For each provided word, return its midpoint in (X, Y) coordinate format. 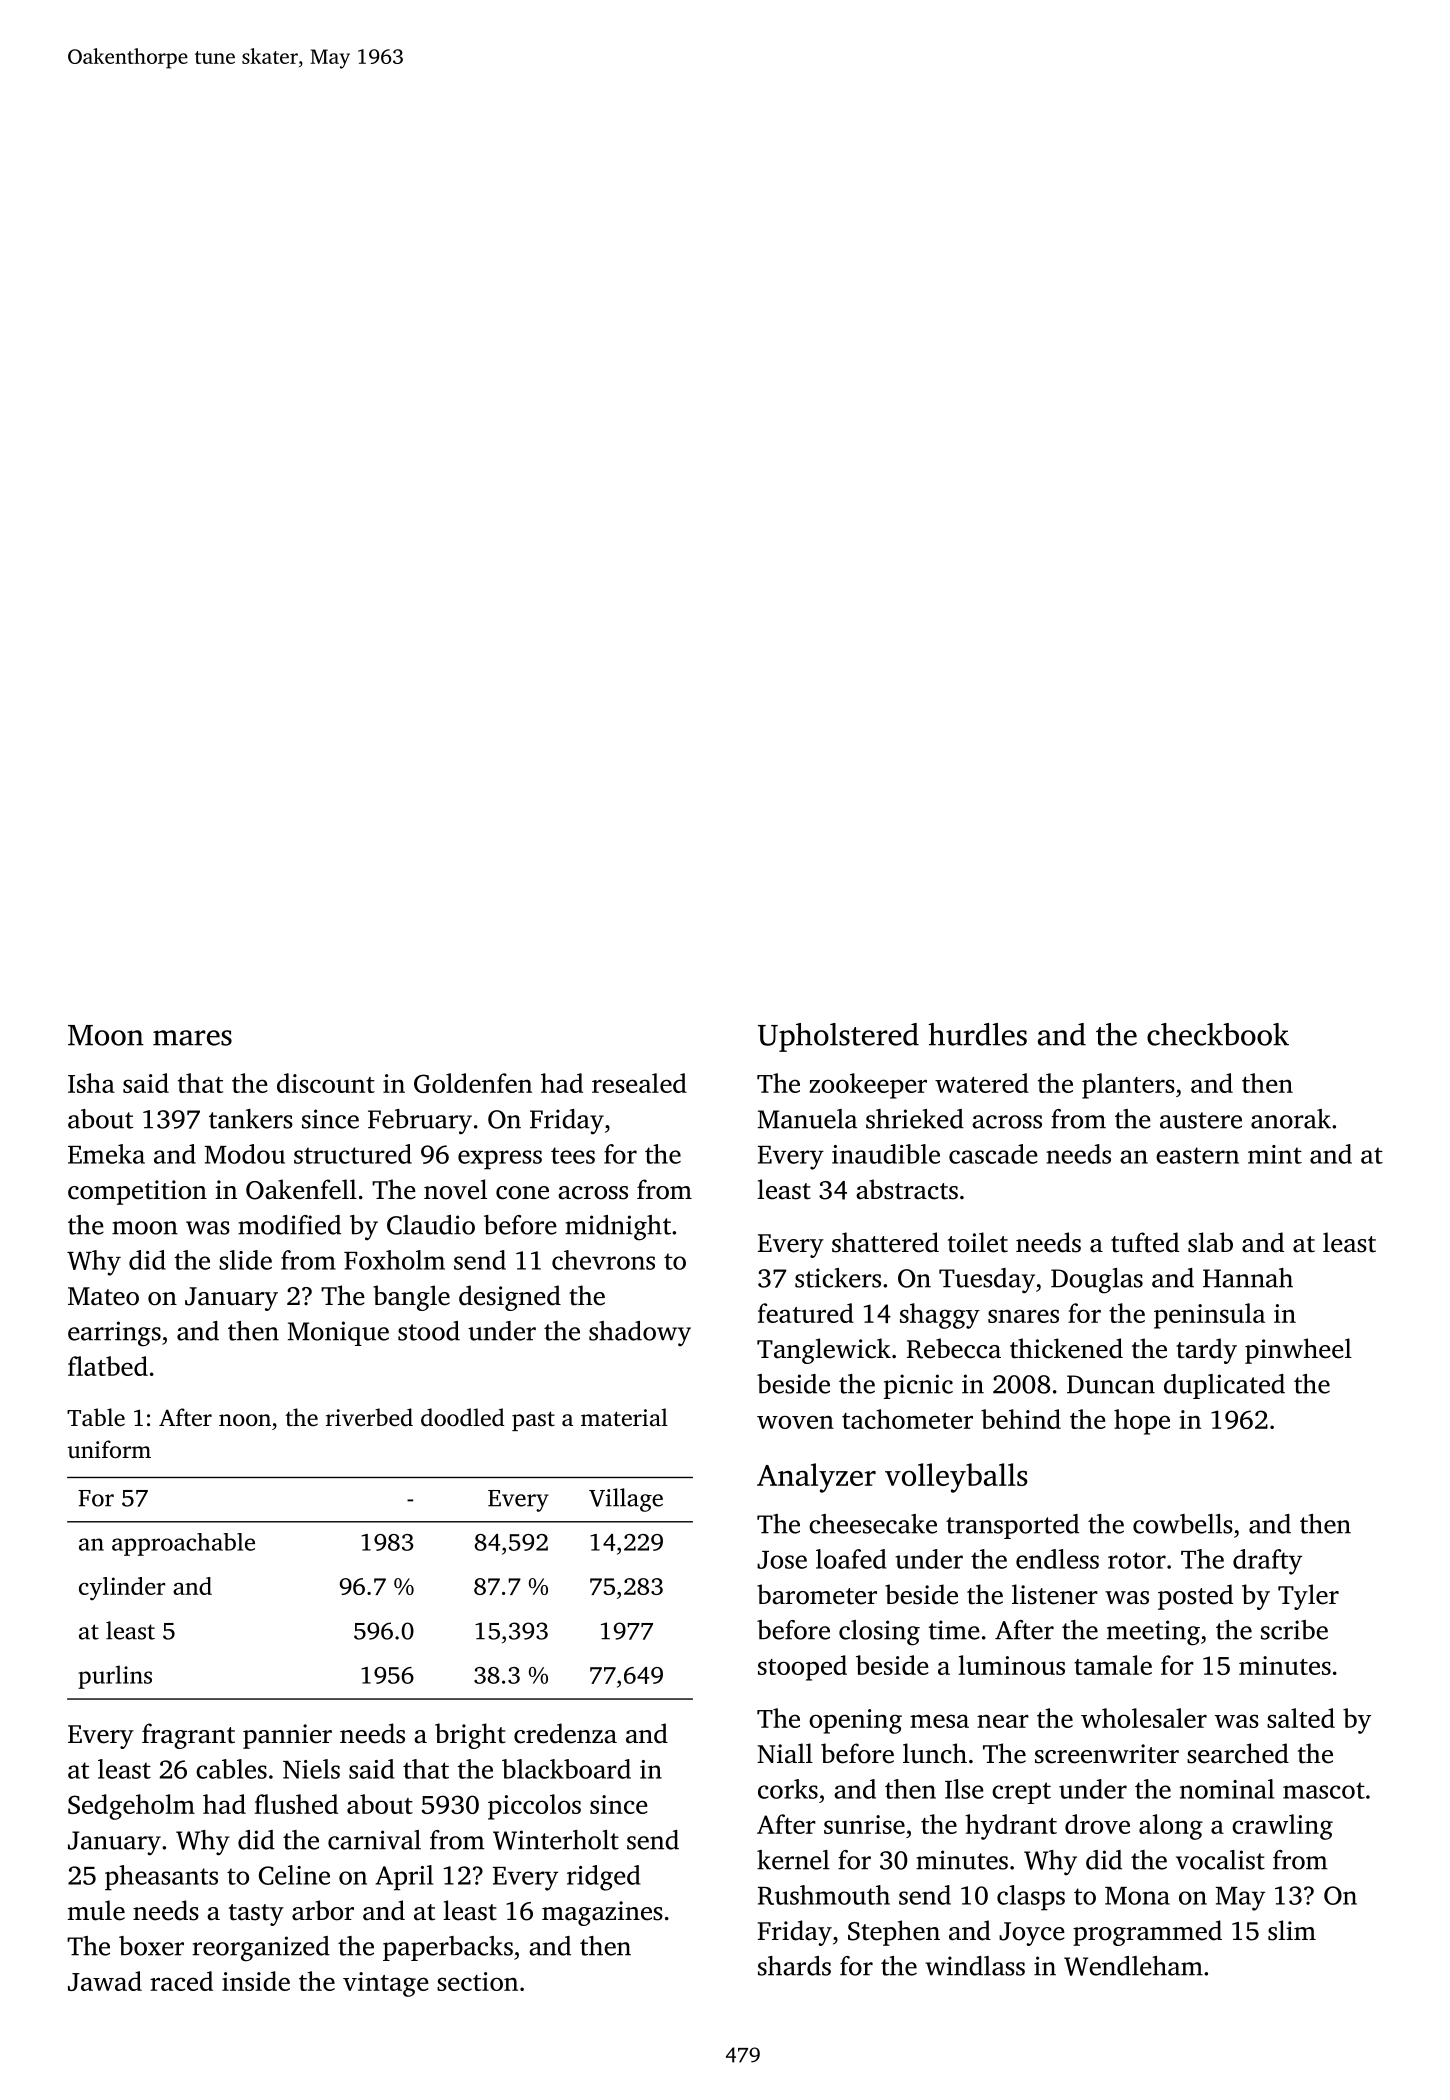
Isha (91, 1083)
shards (794, 1966)
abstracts (907, 1189)
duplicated (1224, 1386)
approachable (183, 1544)
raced (181, 1981)
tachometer (907, 1419)
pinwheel (1298, 1351)
